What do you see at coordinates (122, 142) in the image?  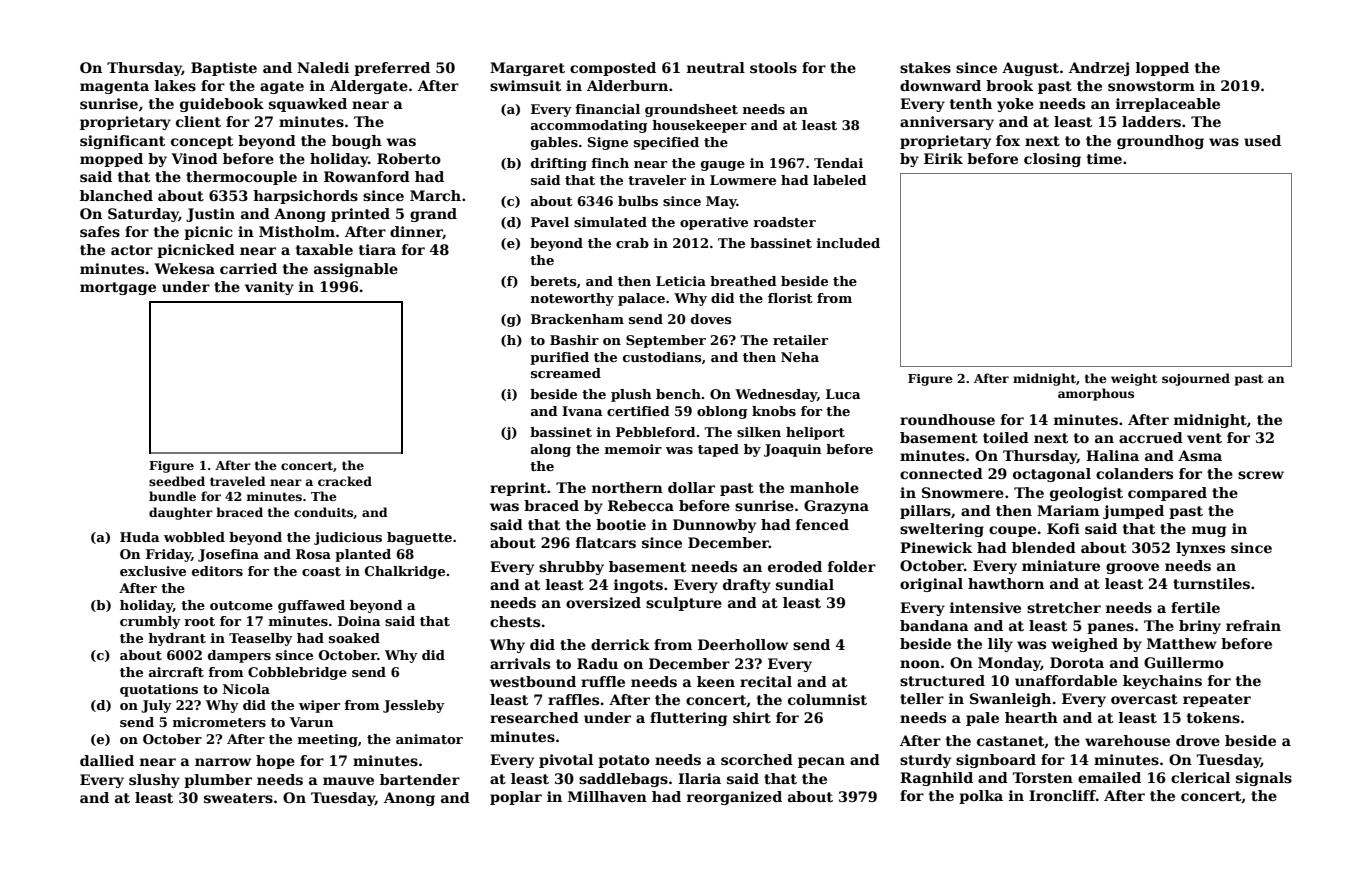 I see `significant` at bounding box center [122, 142].
